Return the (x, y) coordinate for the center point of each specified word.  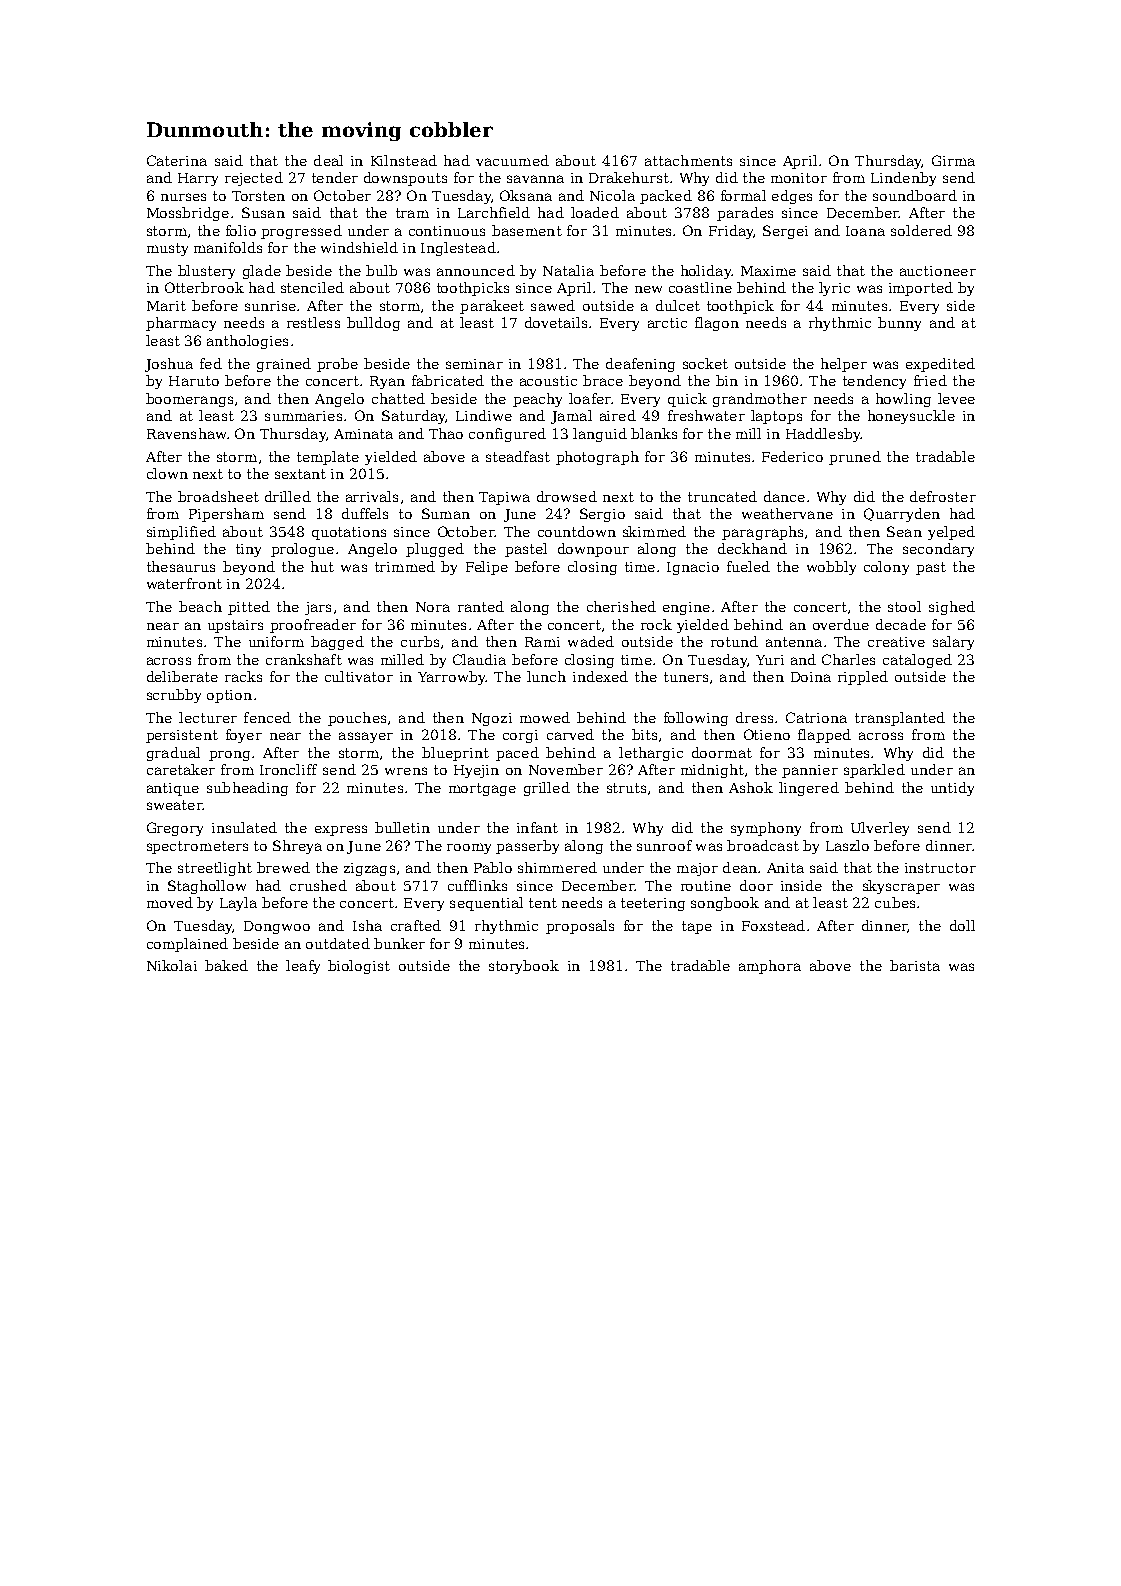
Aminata (363, 434)
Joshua (169, 365)
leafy (303, 967)
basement (527, 230)
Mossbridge (188, 214)
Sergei (785, 232)
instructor (940, 868)
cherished (621, 606)
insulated (244, 827)
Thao (446, 433)
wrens (406, 771)
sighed (952, 608)
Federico (792, 456)
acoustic (548, 381)
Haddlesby (823, 435)
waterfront (184, 583)
